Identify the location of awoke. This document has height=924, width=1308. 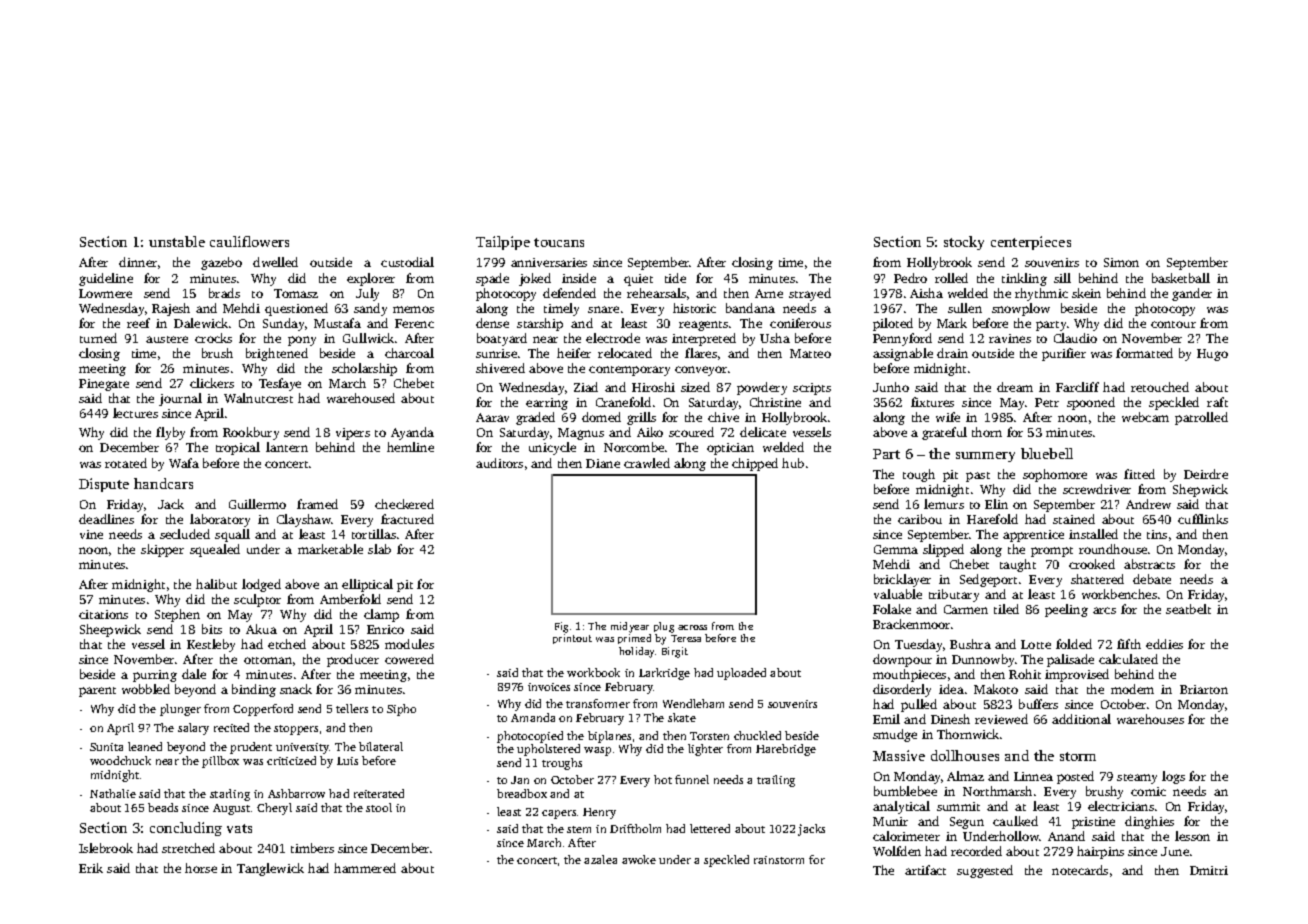
(639, 859).
